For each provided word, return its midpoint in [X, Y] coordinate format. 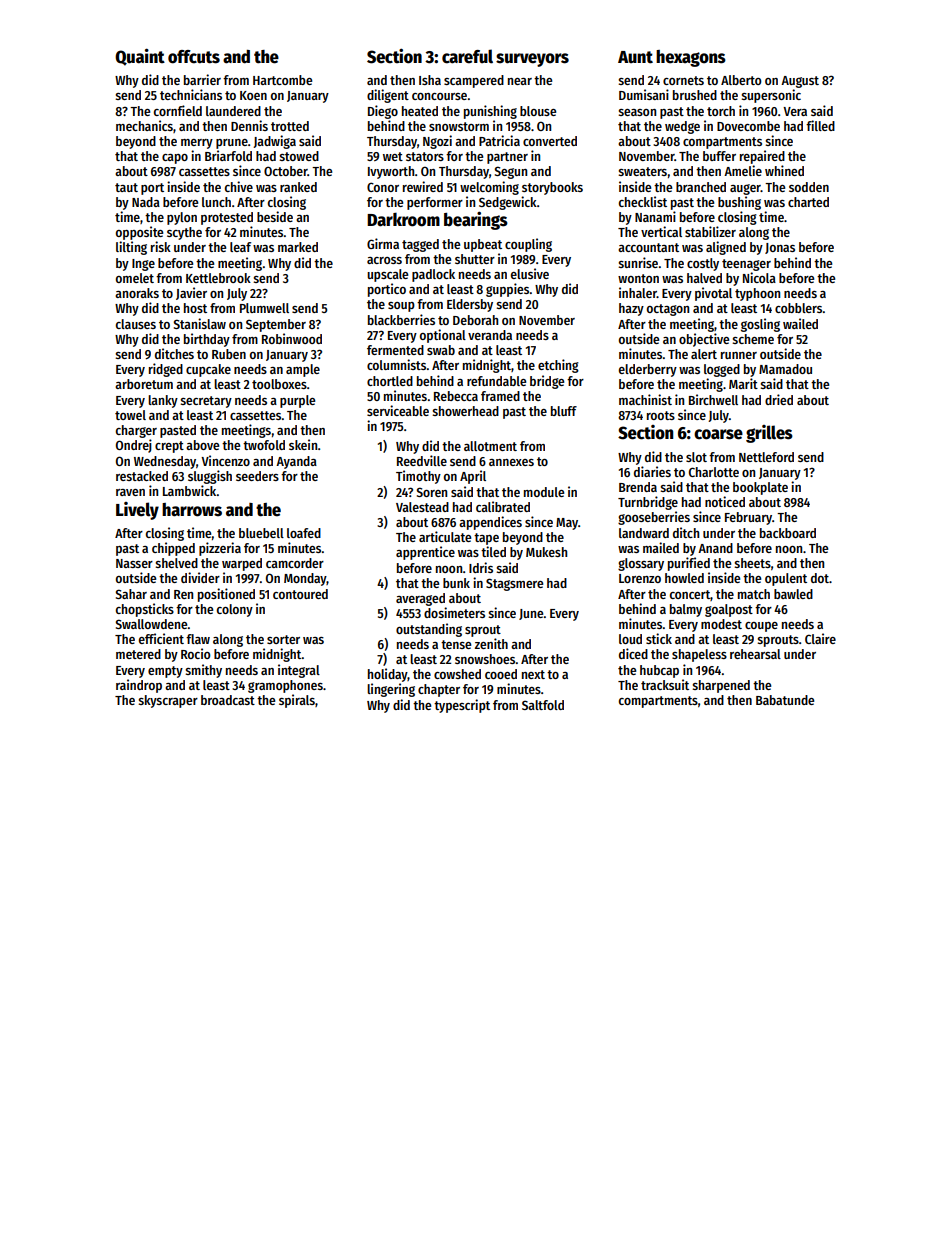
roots [661, 415]
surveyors [532, 60]
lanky [163, 401]
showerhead [465, 411]
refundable [496, 381]
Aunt [635, 57]
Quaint [140, 57]
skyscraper [168, 701]
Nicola [759, 277]
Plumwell [264, 308]
